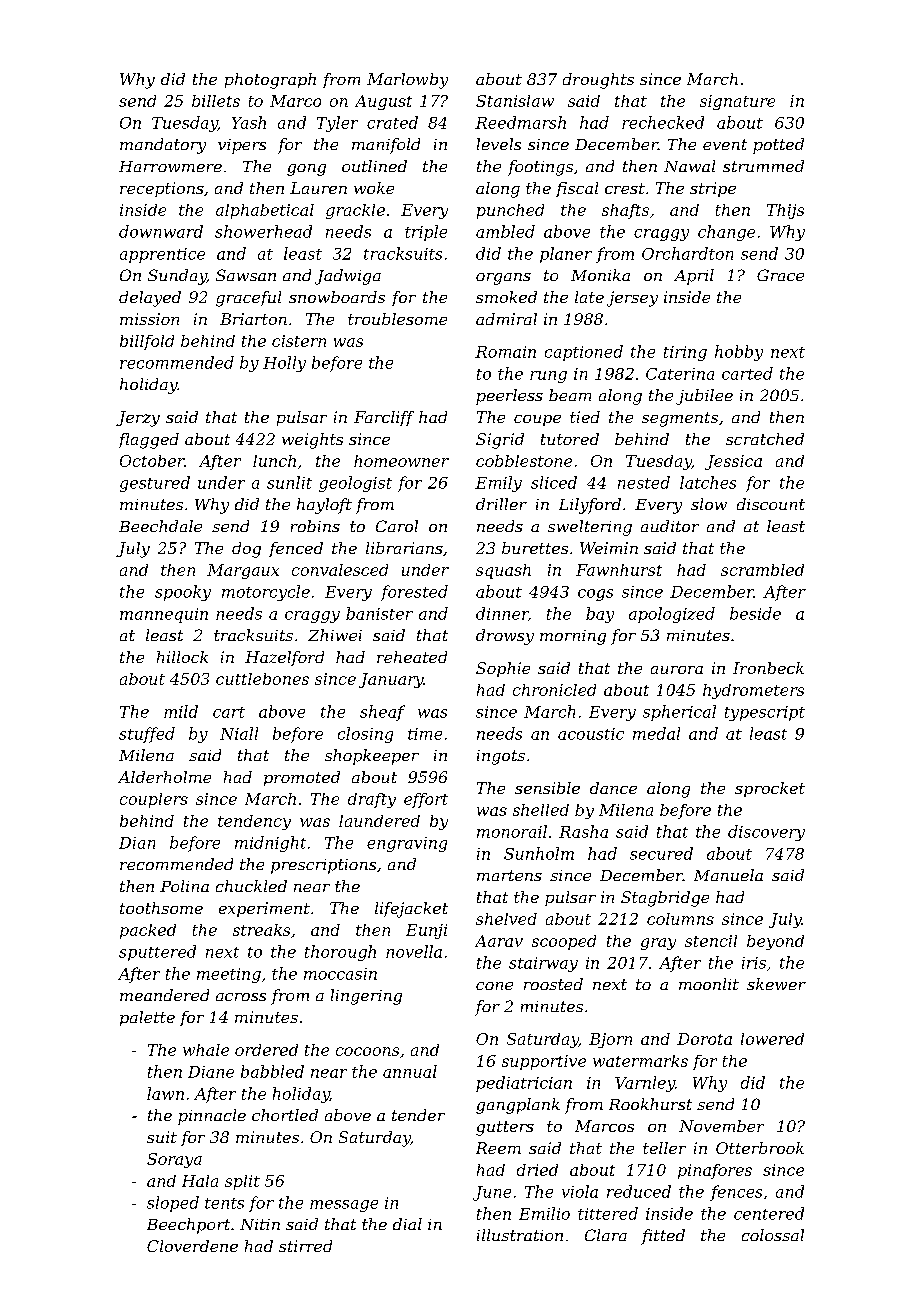 This document has width=924, height=1308. I want to click on sprocket, so click(770, 789).
